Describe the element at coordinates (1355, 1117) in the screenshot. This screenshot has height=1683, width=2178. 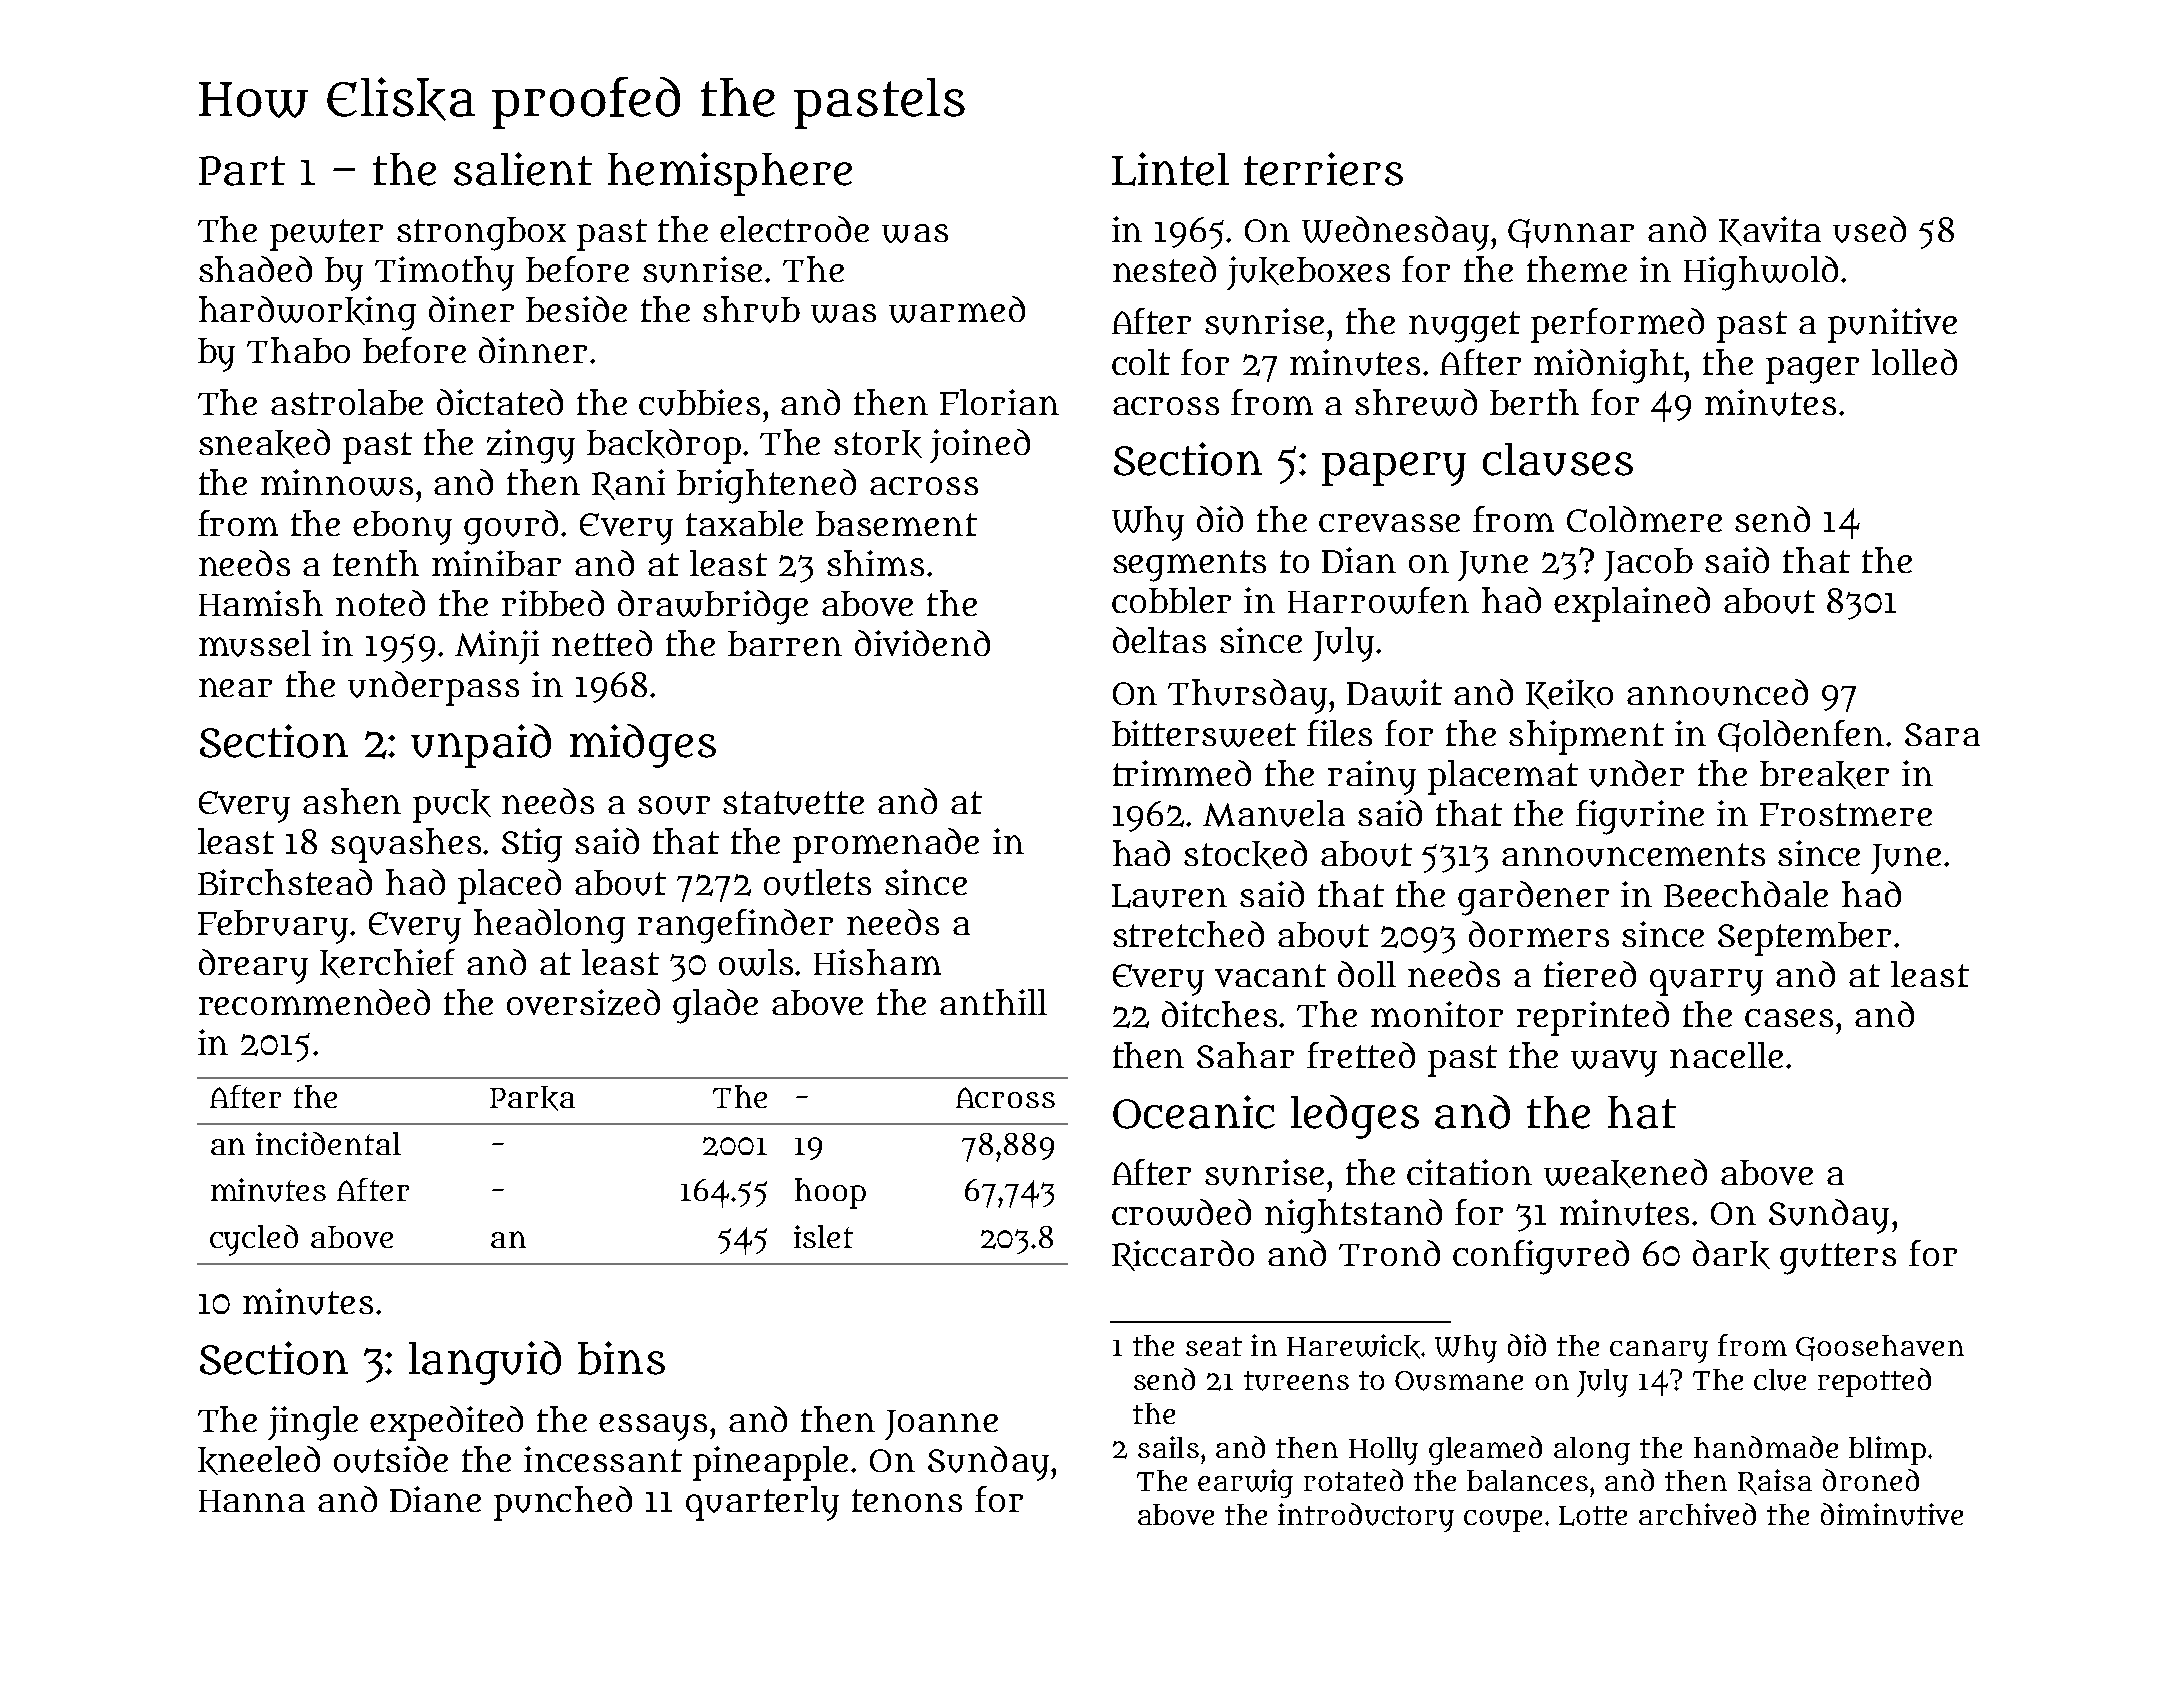
I see `ledges` at that location.
